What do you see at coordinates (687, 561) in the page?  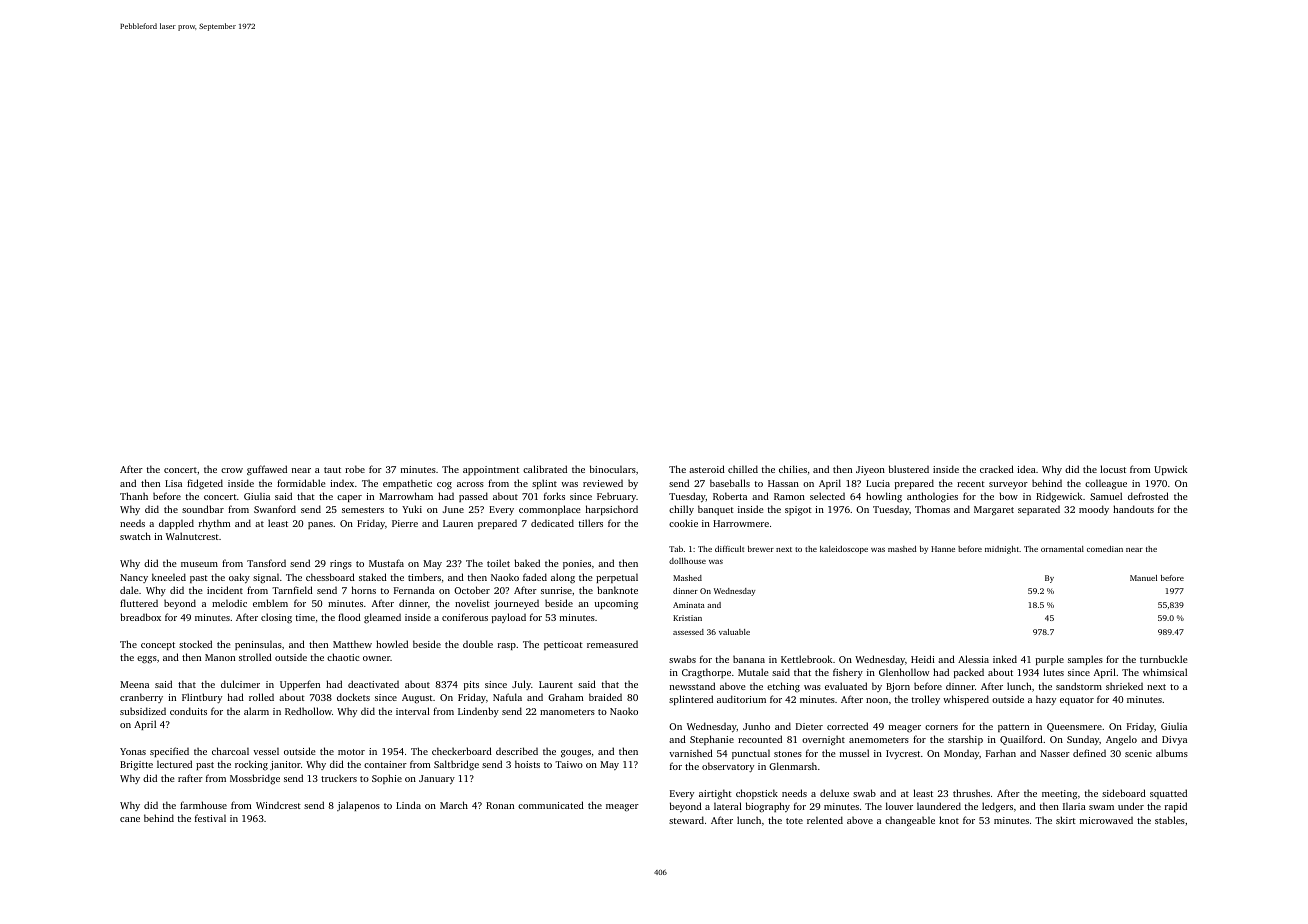 I see `dollhouse` at bounding box center [687, 561].
